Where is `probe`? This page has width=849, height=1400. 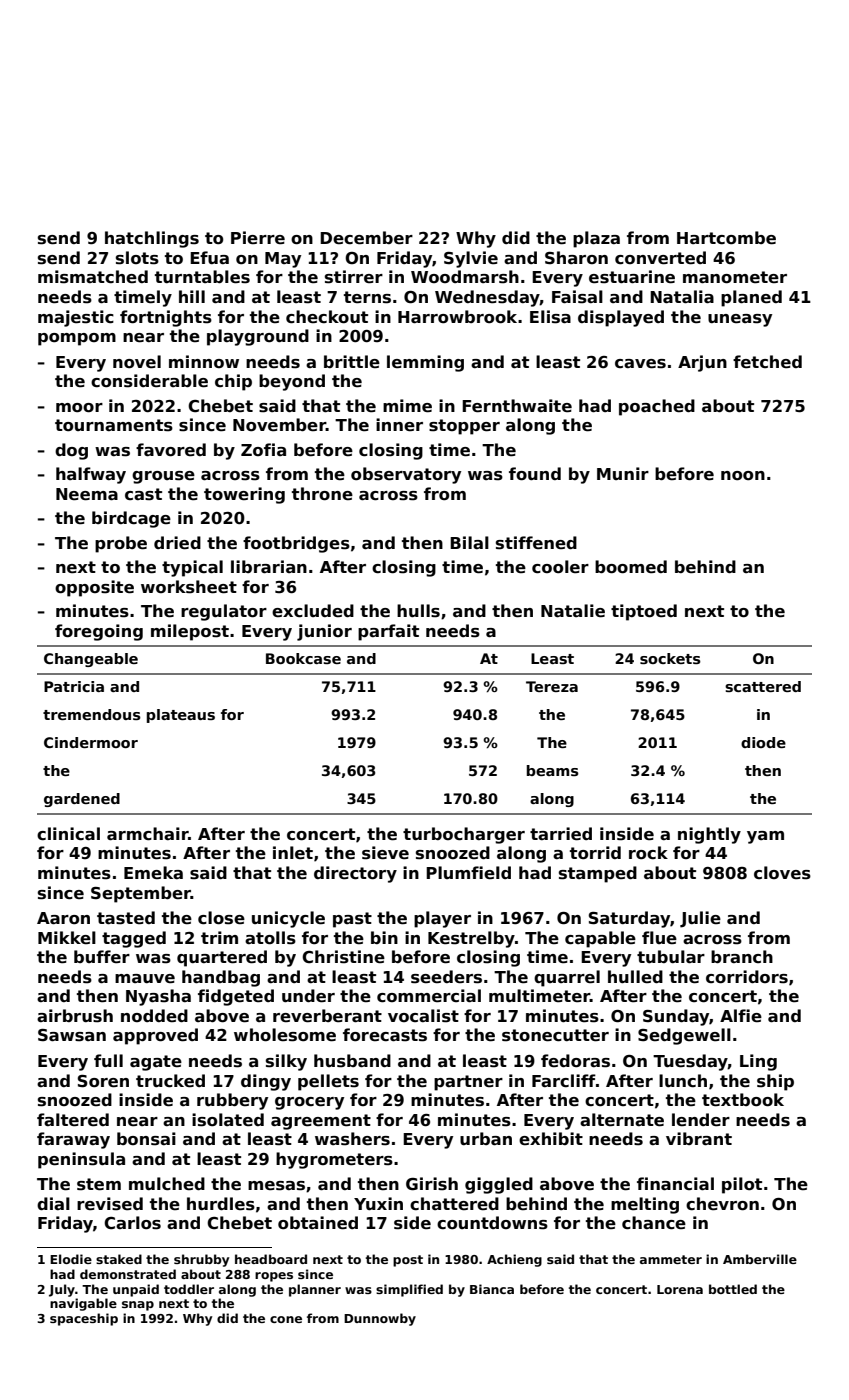 probe is located at coordinates (121, 544).
